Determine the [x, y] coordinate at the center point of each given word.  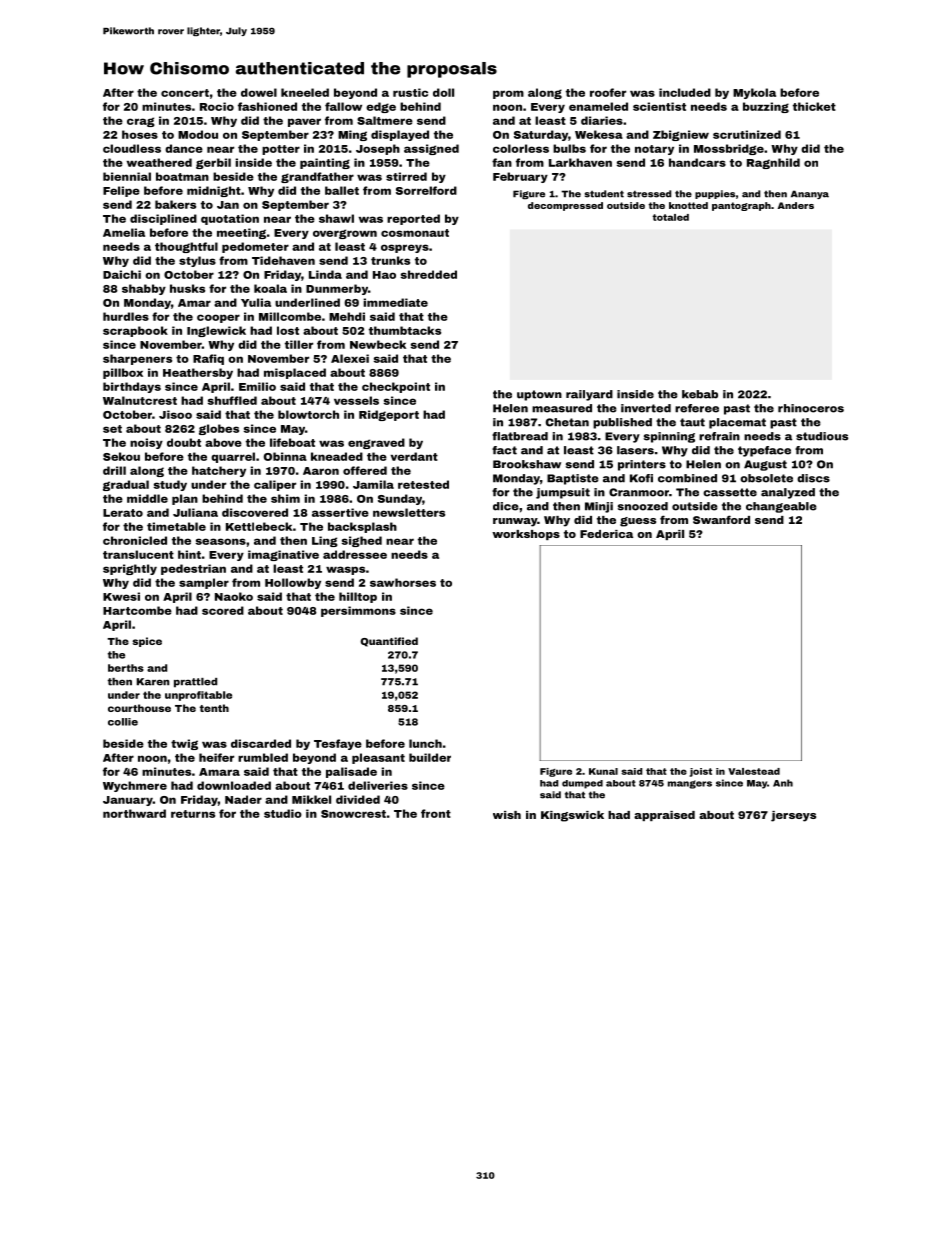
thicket [814, 106]
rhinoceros [811, 408]
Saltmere [385, 120]
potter [281, 150]
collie [123, 722]
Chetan [567, 422]
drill [114, 470]
